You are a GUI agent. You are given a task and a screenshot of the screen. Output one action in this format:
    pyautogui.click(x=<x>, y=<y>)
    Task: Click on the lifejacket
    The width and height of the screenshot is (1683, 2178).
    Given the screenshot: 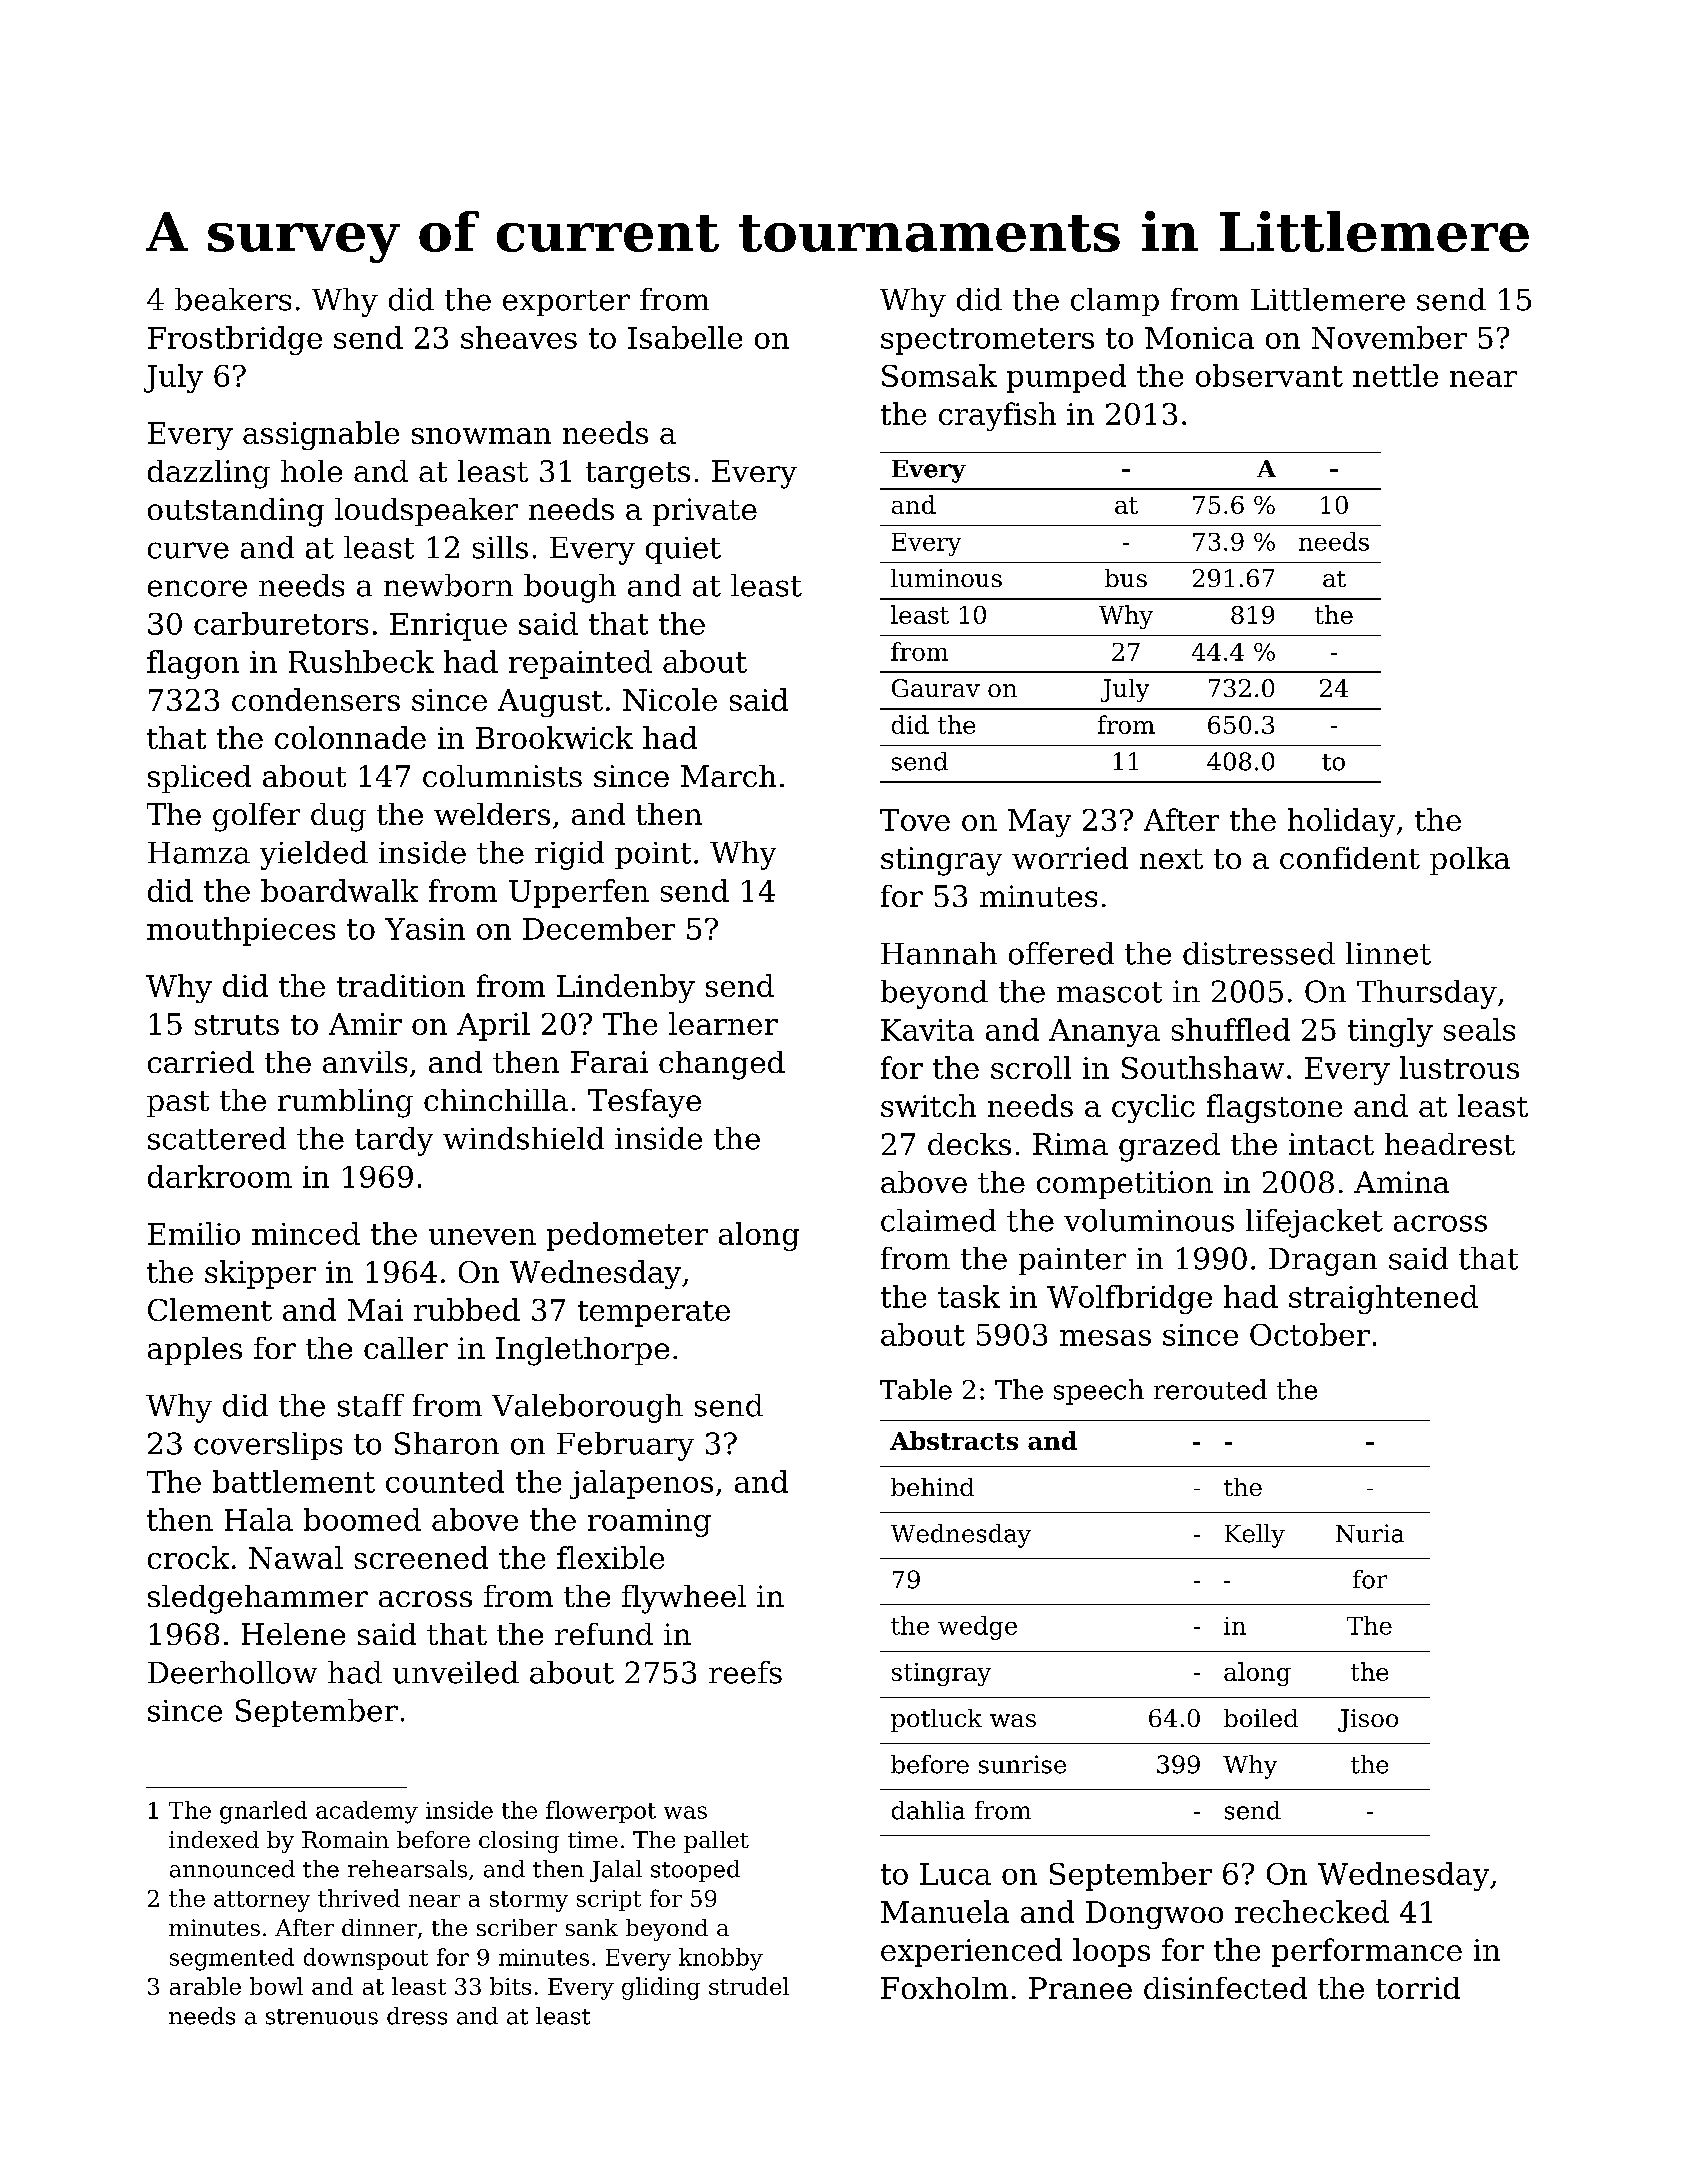 What is the action you would take?
    pyautogui.click(x=1314, y=1223)
